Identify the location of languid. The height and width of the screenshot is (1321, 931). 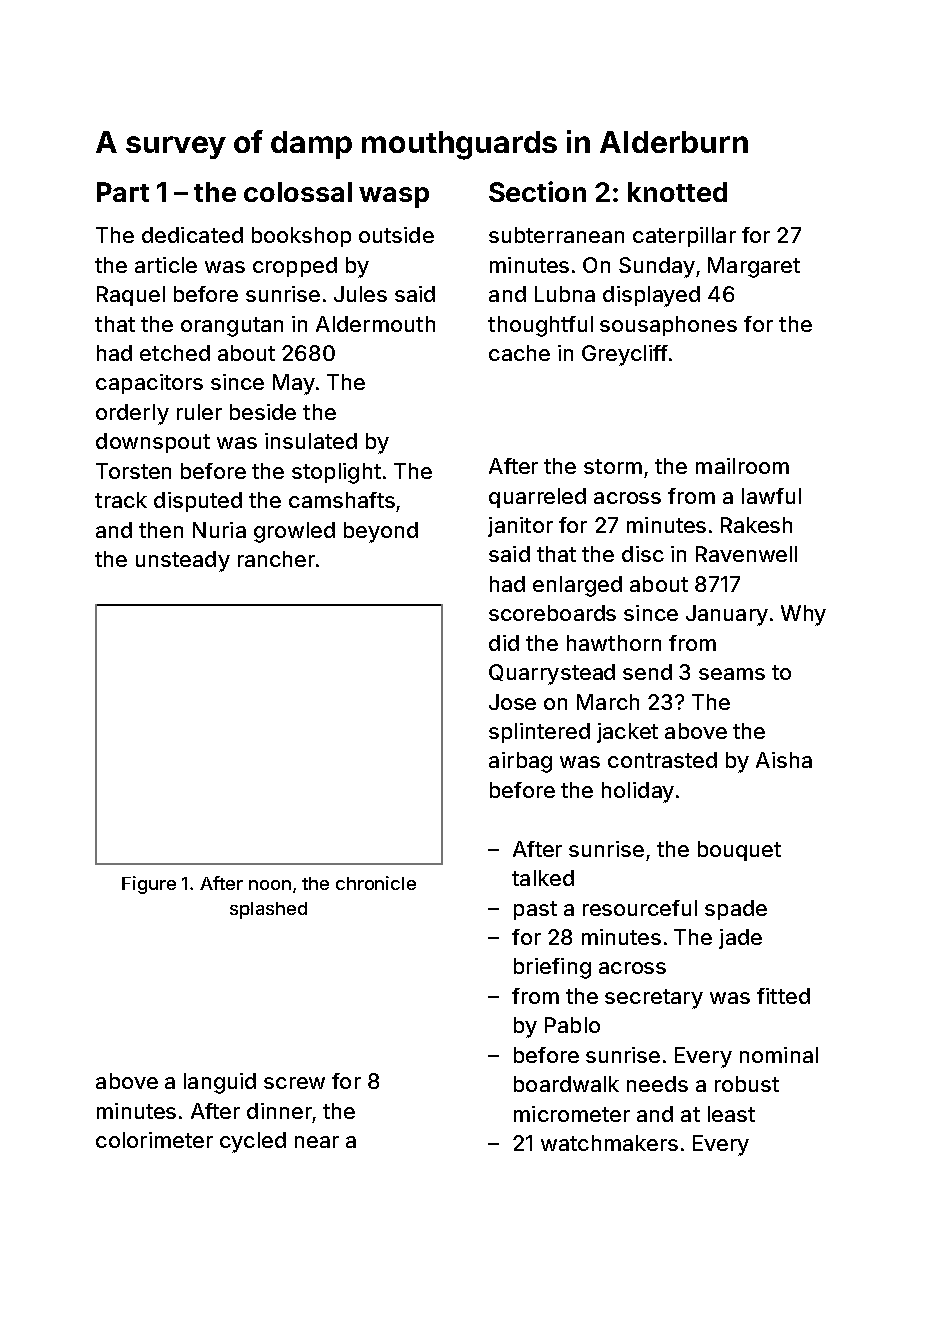
(220, 1083).
